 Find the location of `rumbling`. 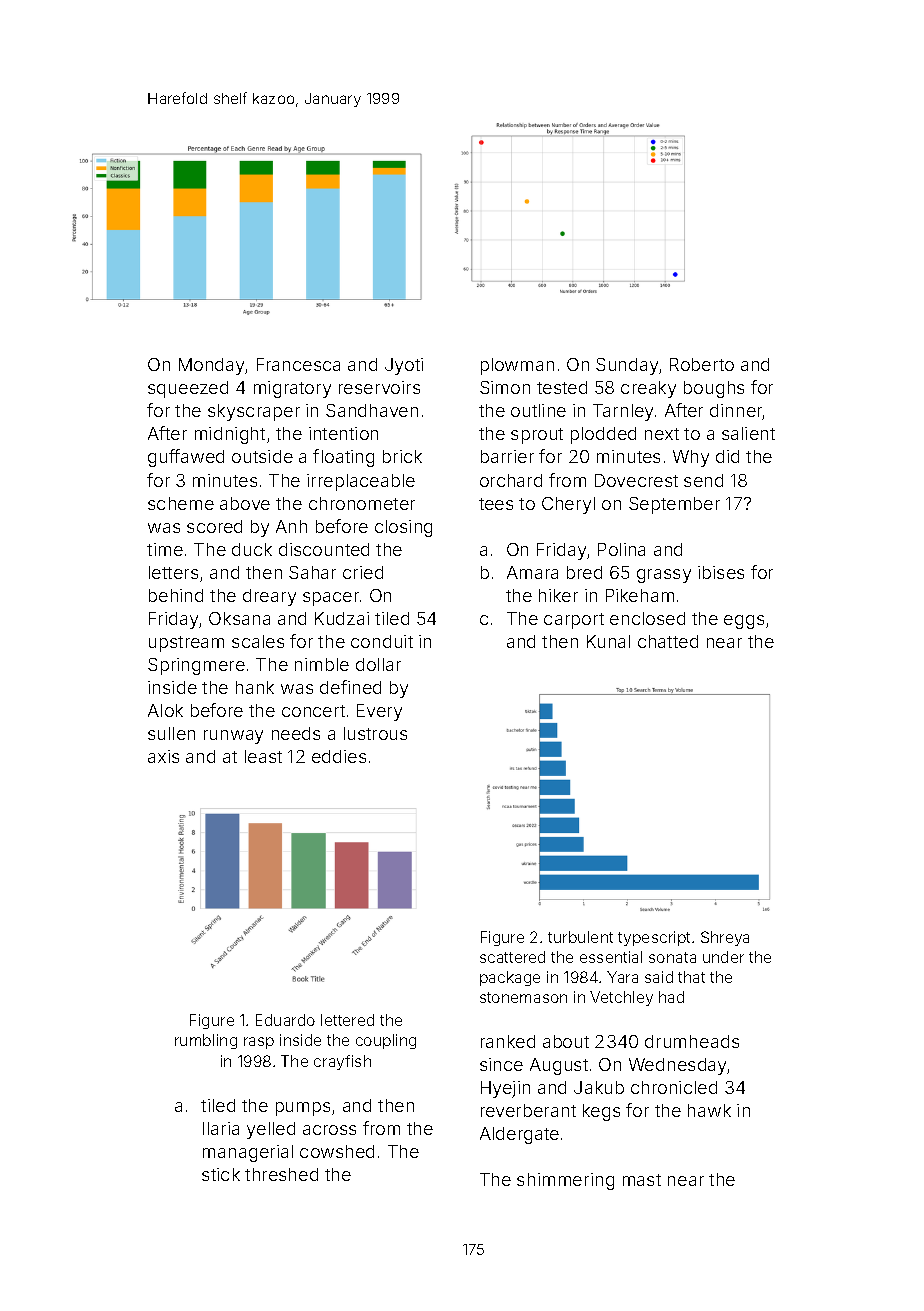

rumbling is located at coordinates (206, 1041).
